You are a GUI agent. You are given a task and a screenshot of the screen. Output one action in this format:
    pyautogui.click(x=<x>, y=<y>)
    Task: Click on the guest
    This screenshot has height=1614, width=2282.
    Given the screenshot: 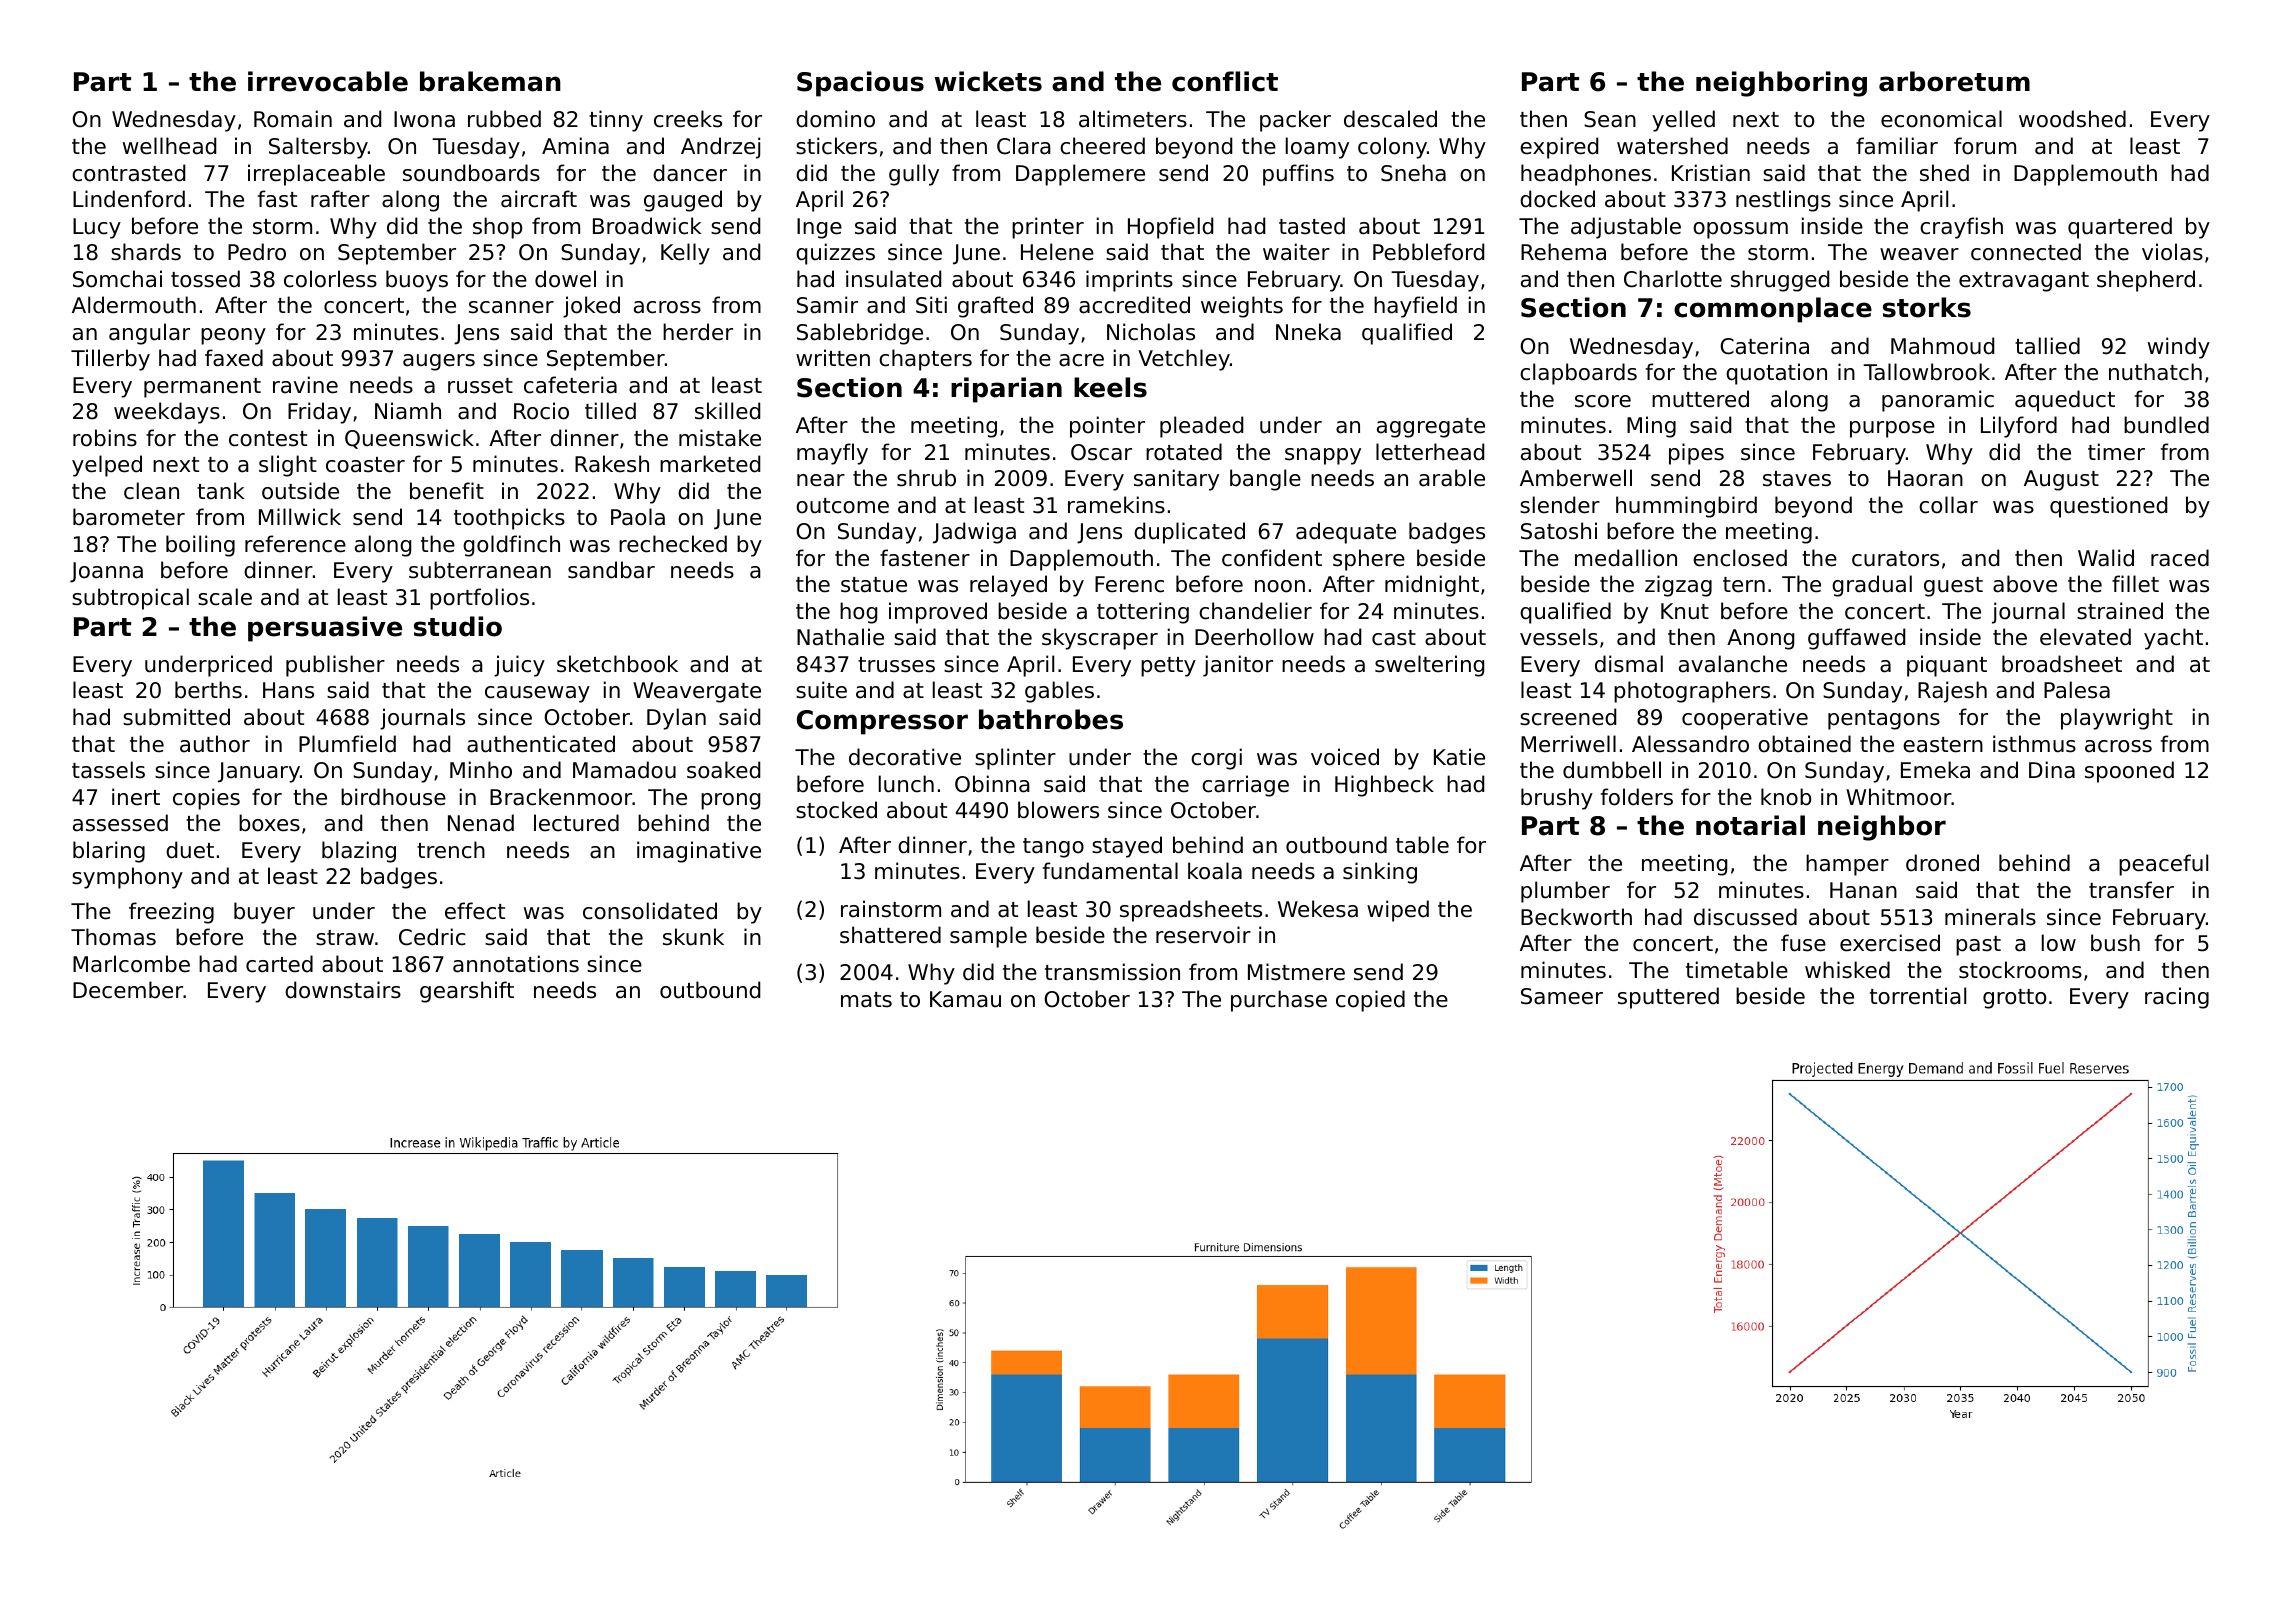 What is the action you would take?
    pyautogui.click(x=1953, y=587)
